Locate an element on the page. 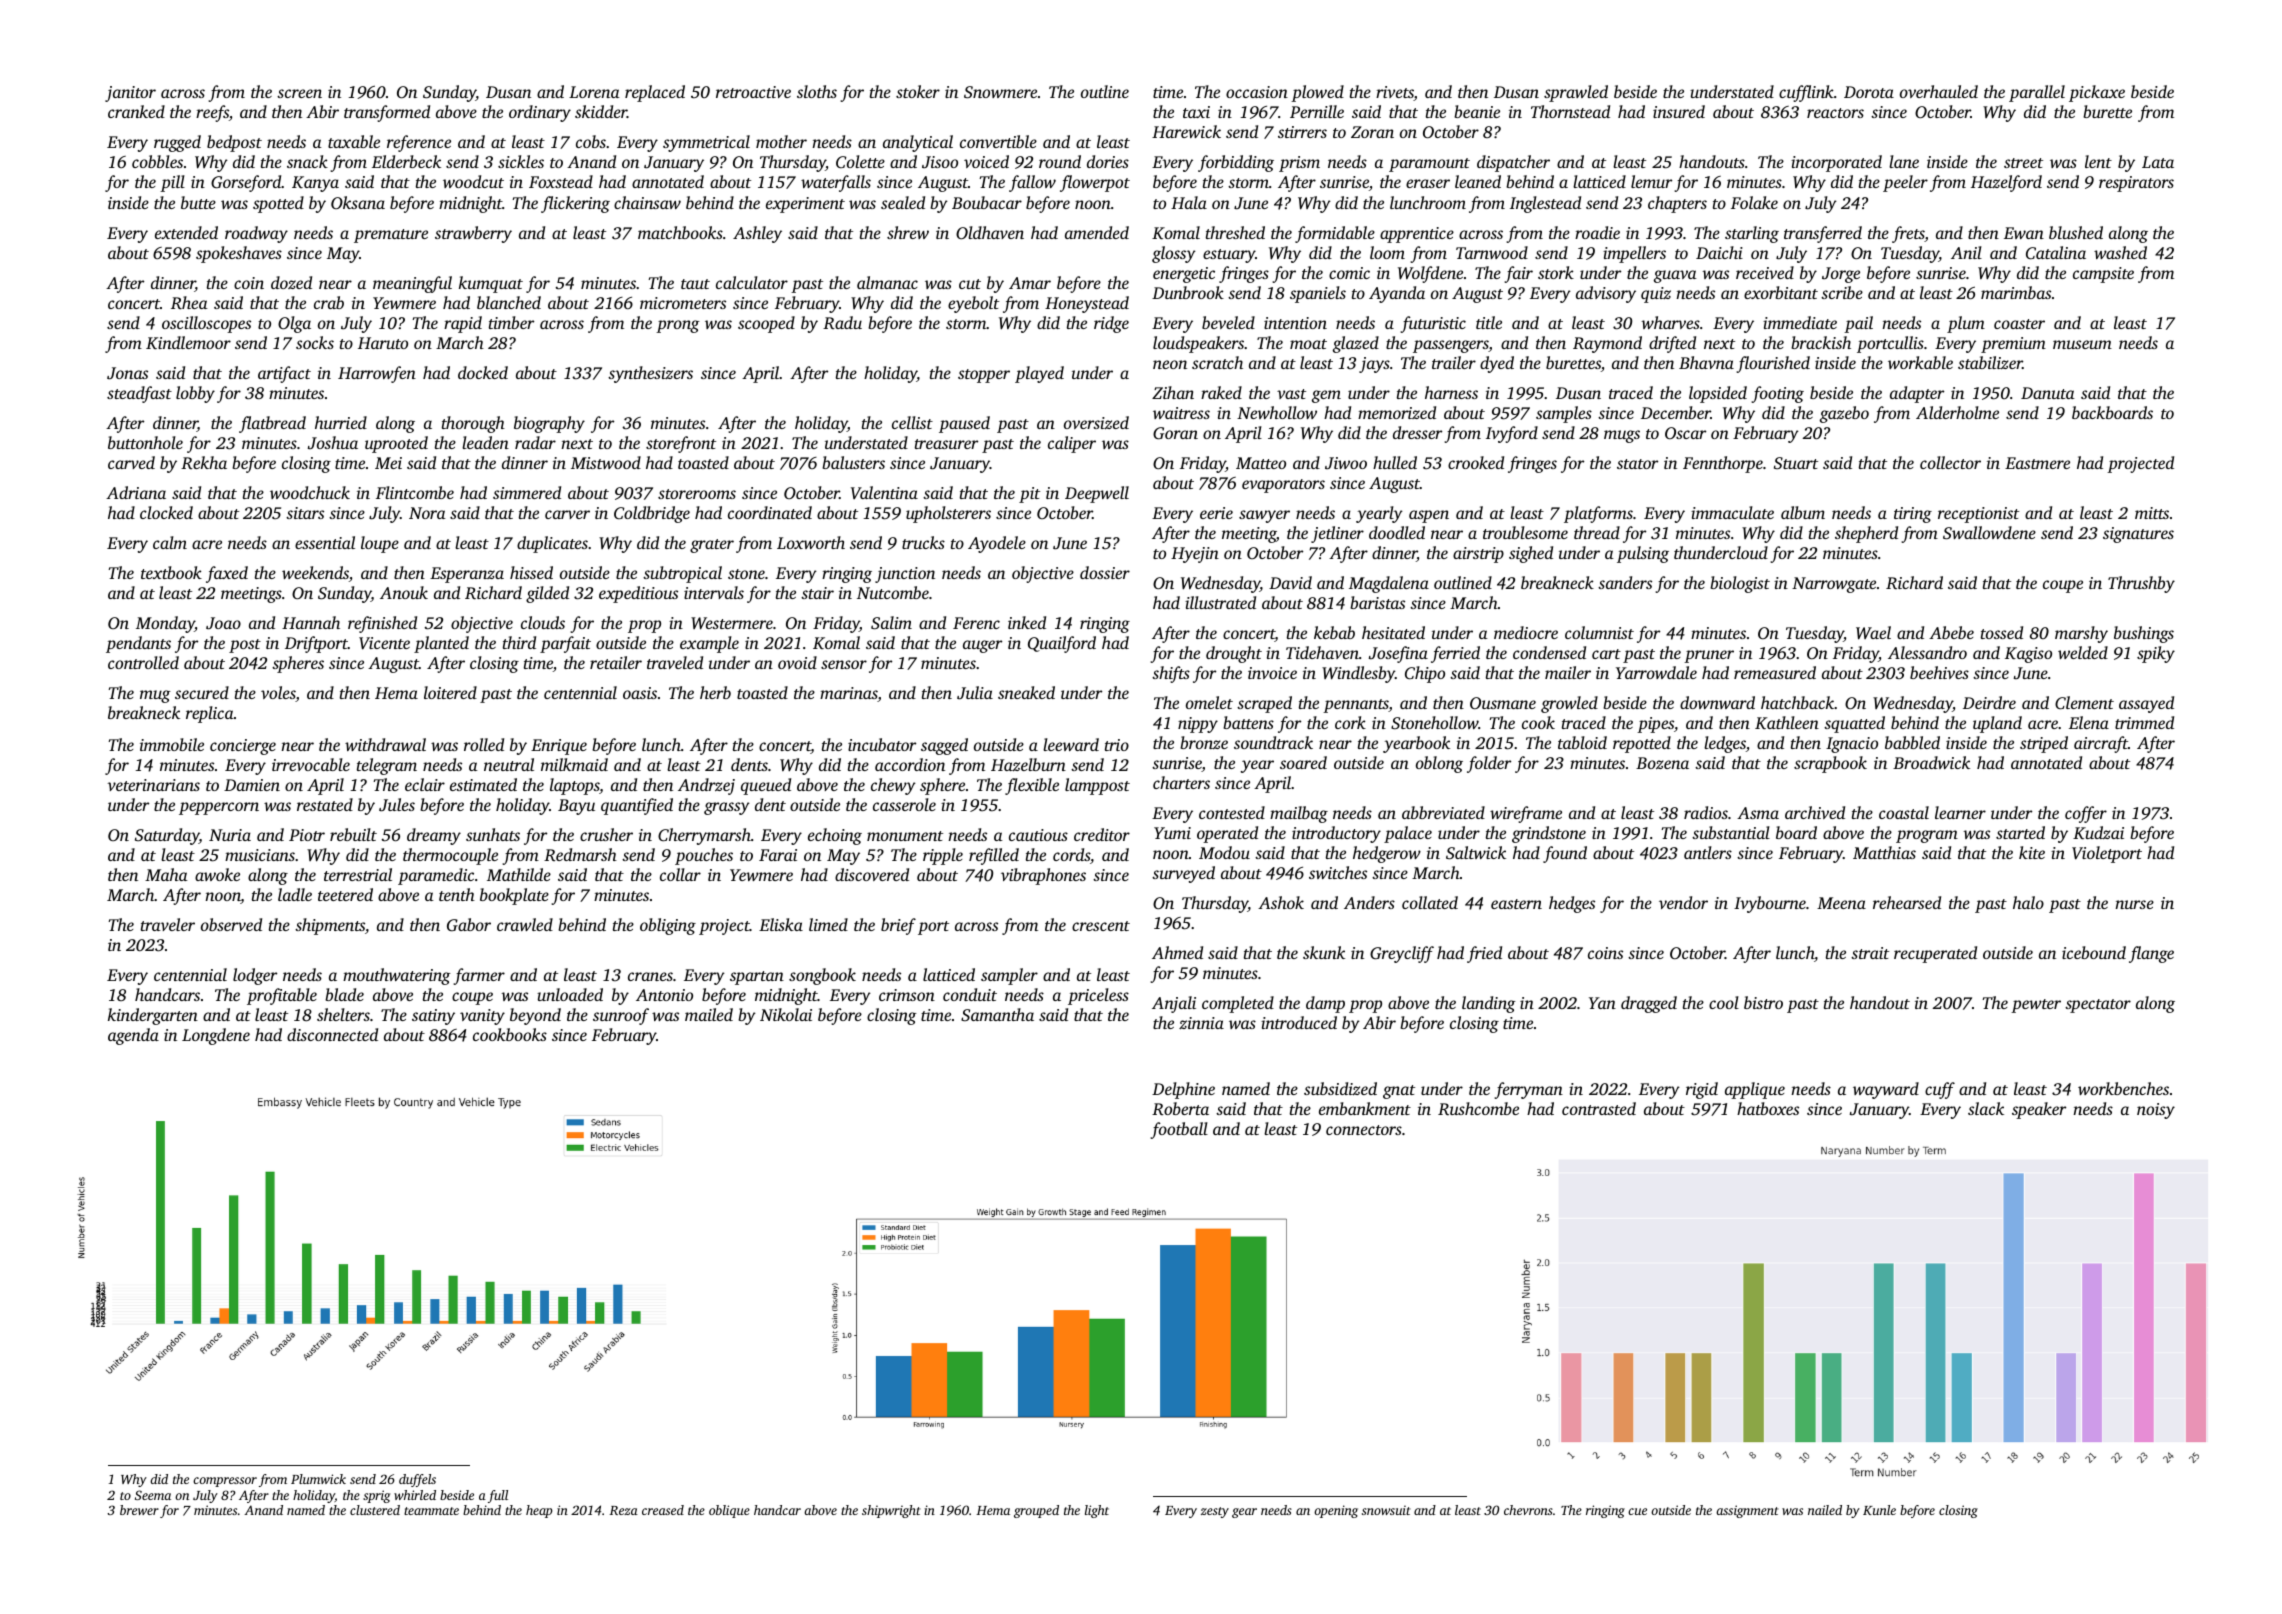 The image size is (2282, 1614). chevrons is located at coordinates (1528, 1510).
